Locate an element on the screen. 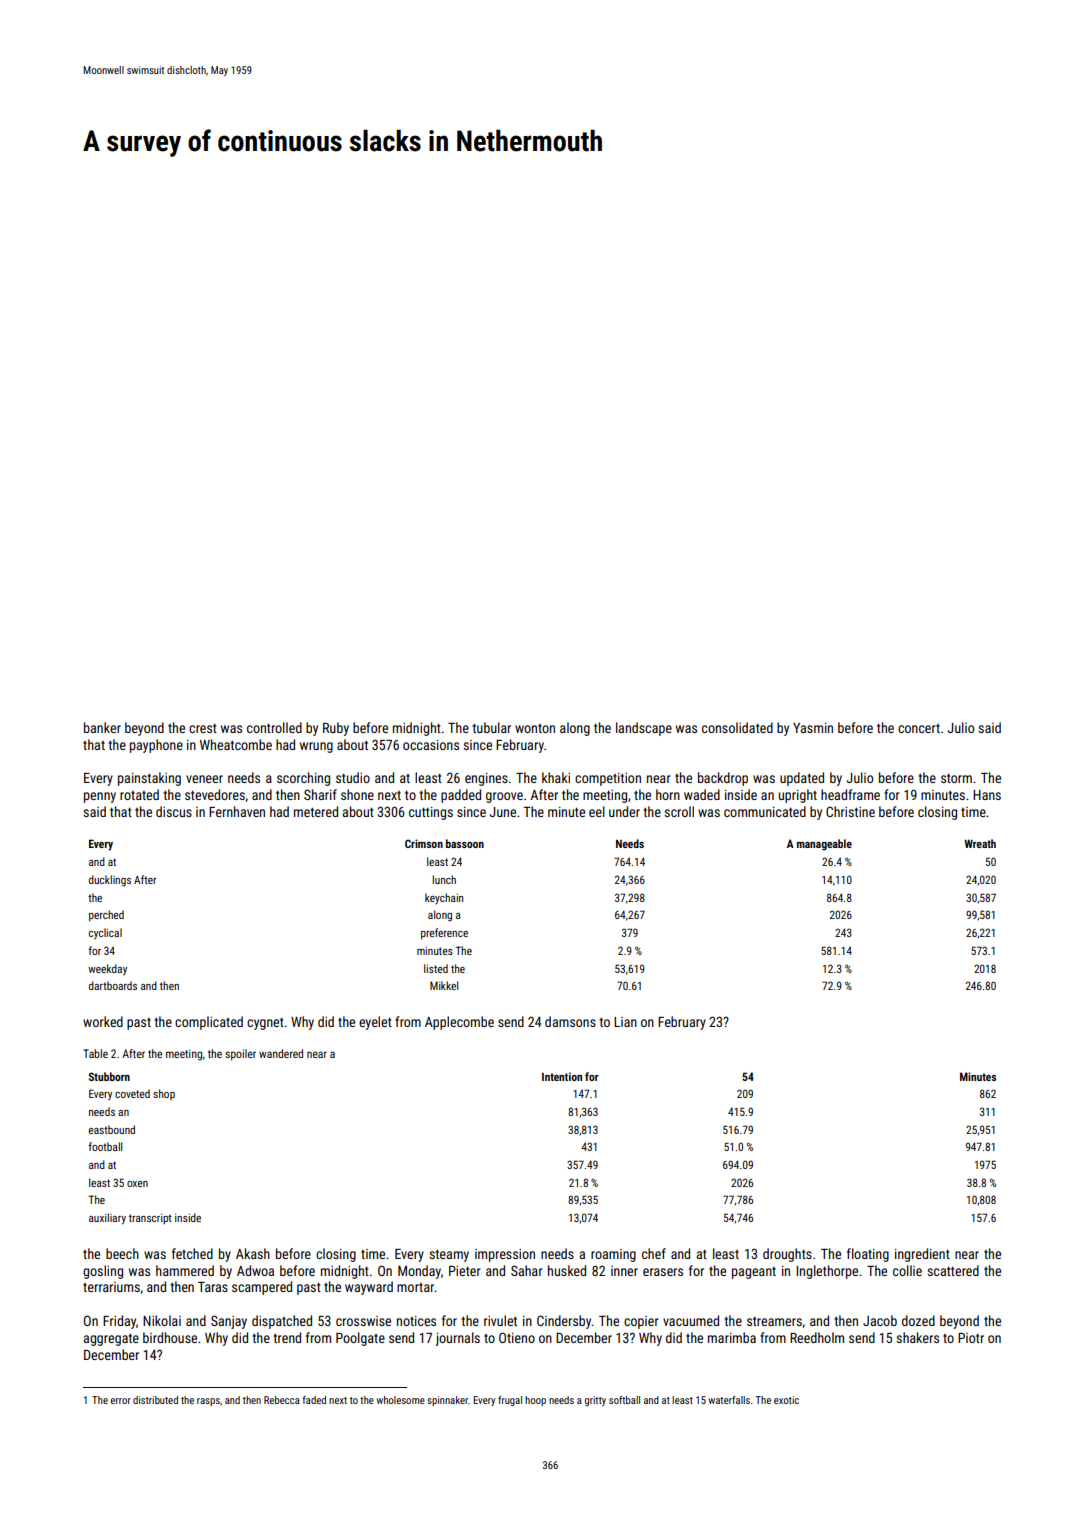 The height and width of the screenshot is (1535, 1085). storm is located at coordinates (956, 778).
